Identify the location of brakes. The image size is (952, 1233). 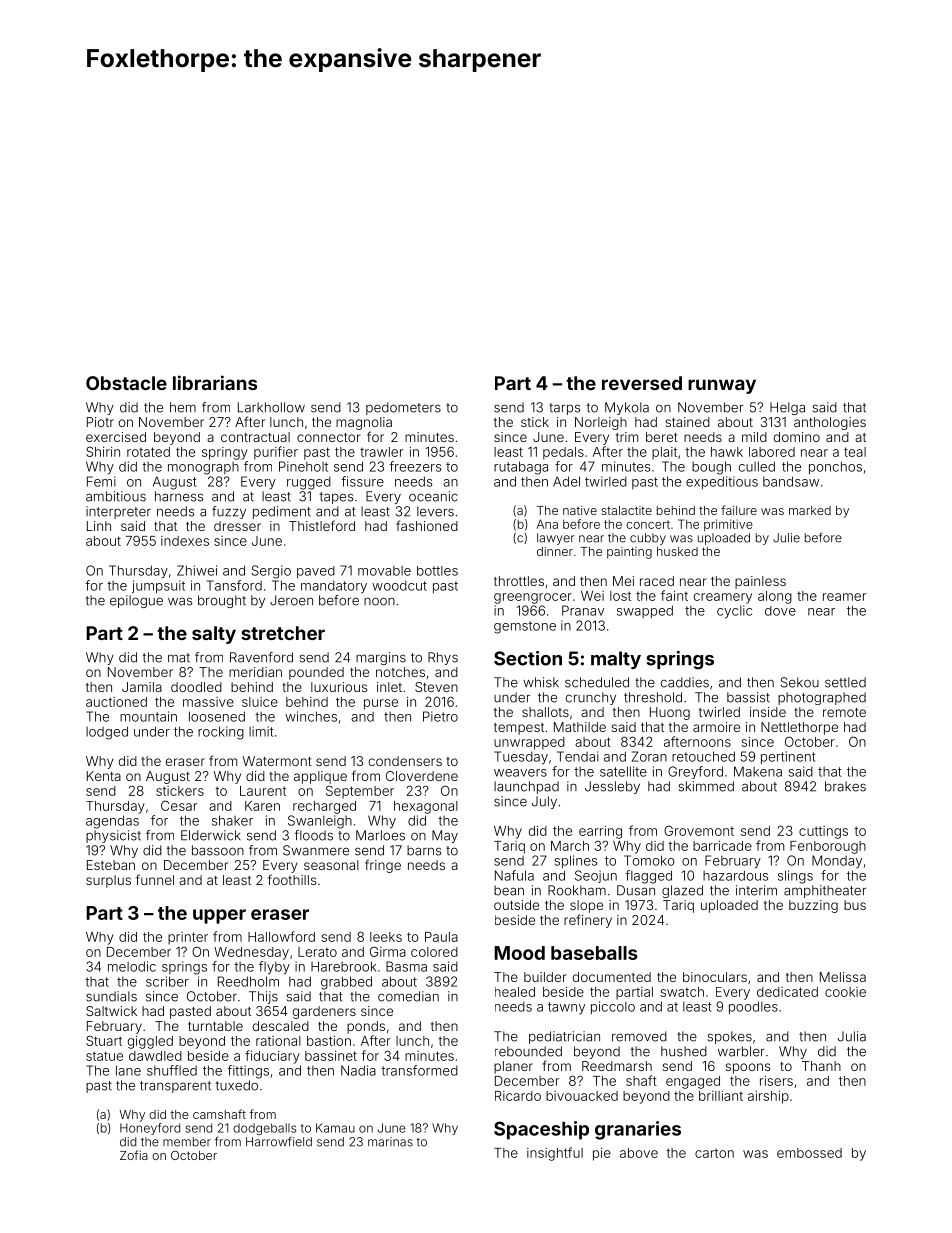
(845, 786).
